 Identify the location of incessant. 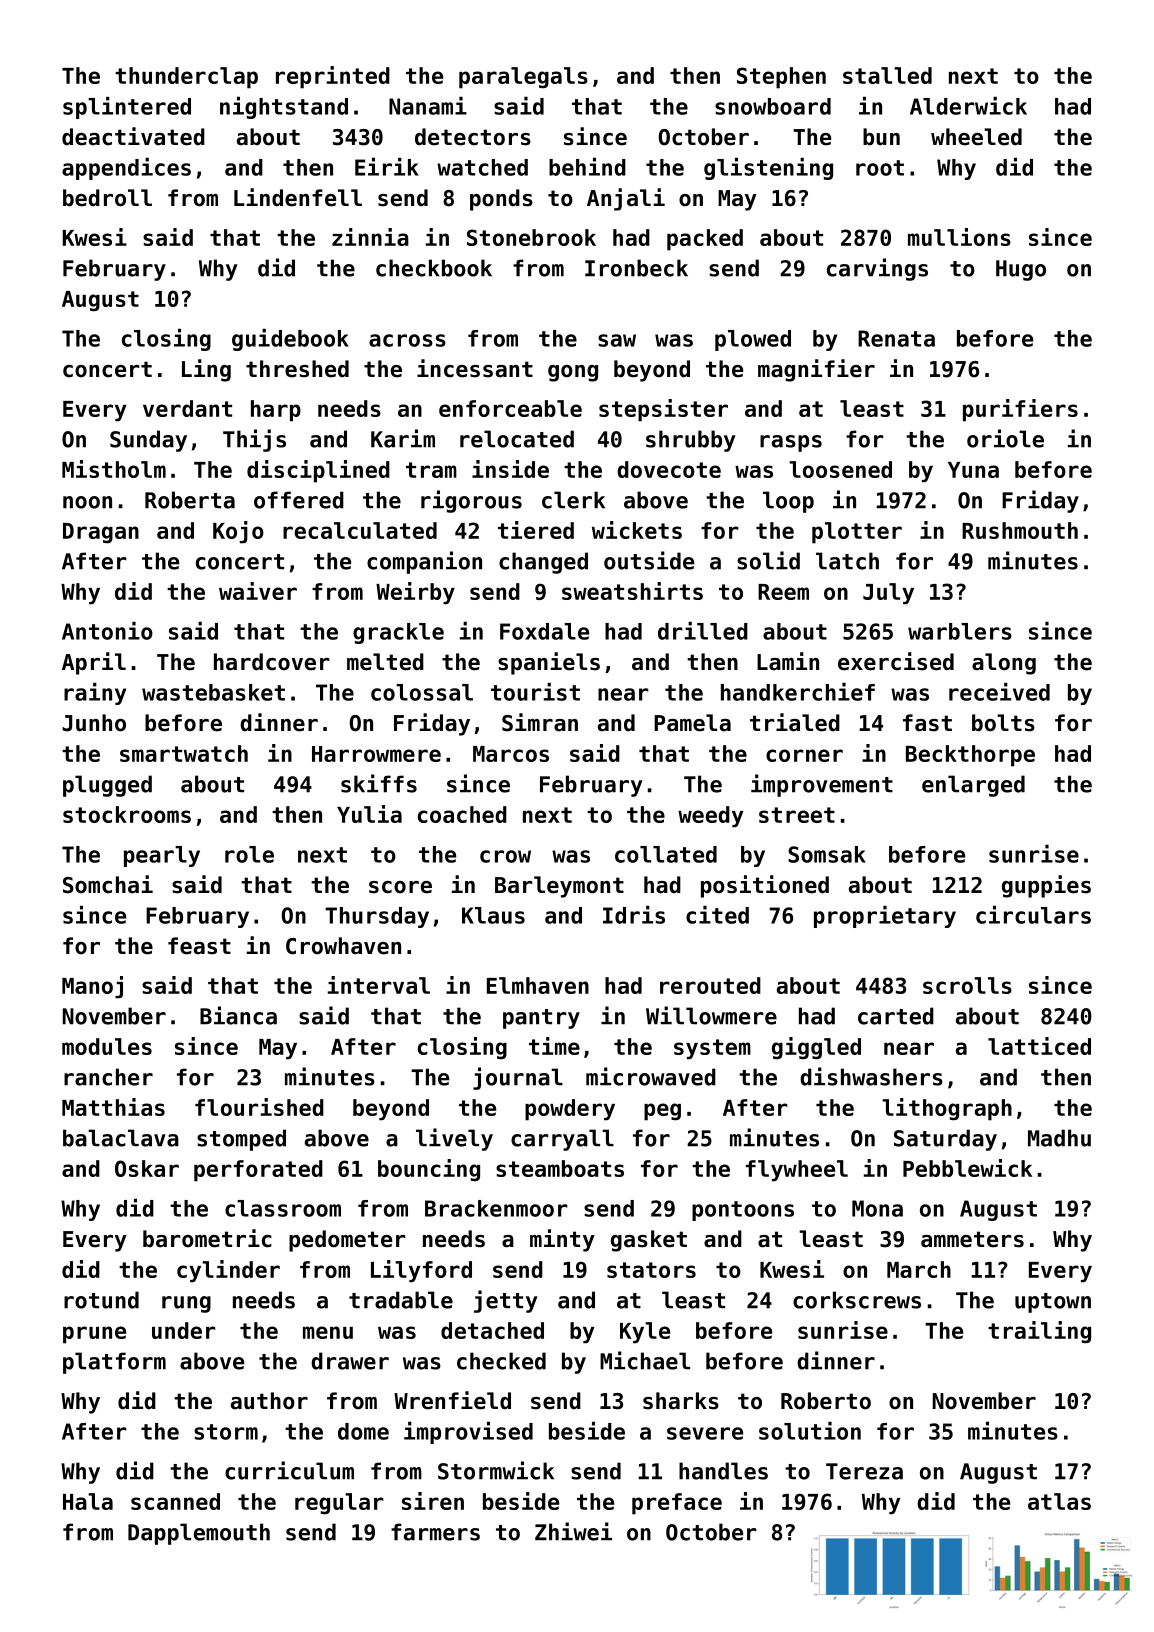
(475, 368).
